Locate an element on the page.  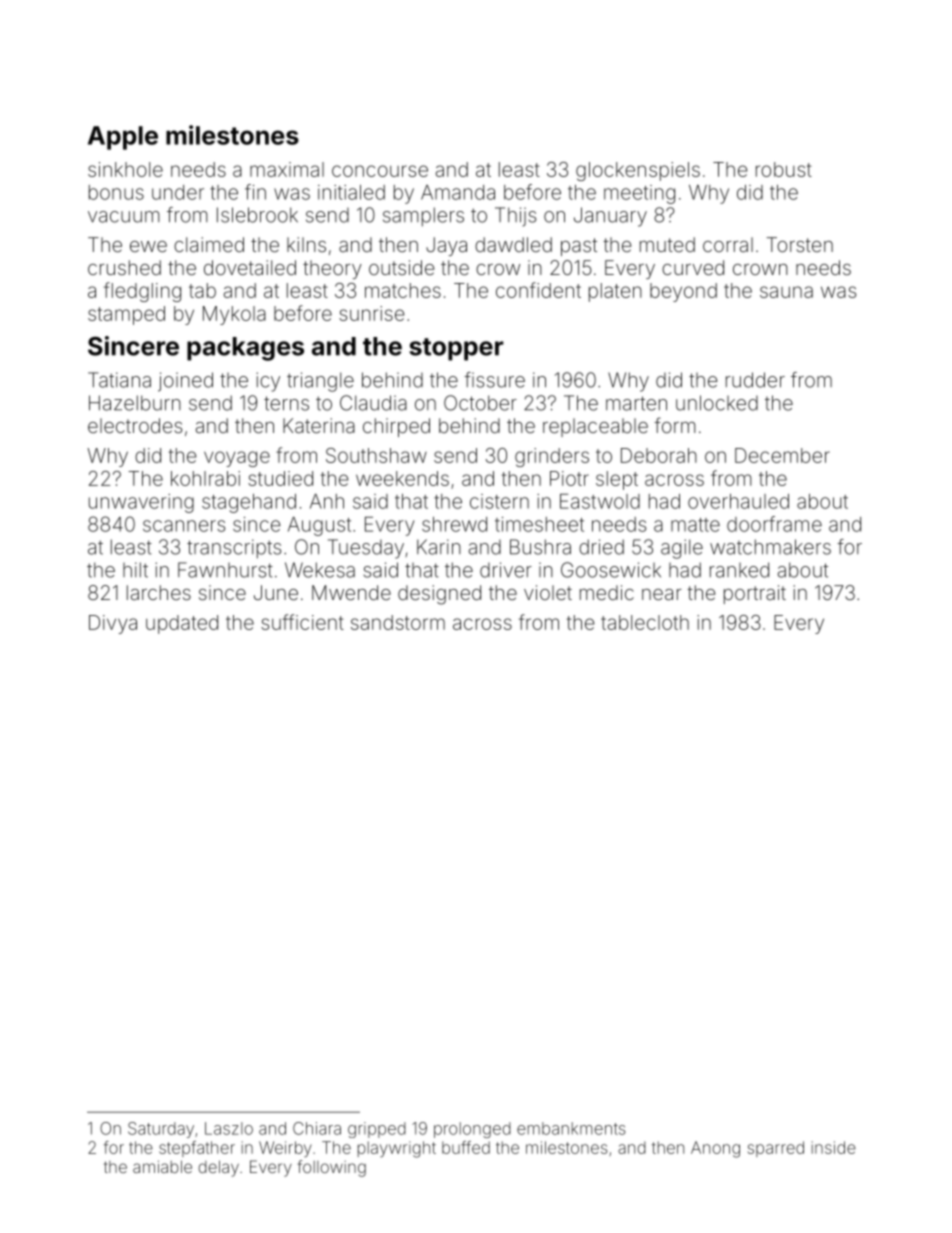
tablecloth is located at coordinates (645, 622).
